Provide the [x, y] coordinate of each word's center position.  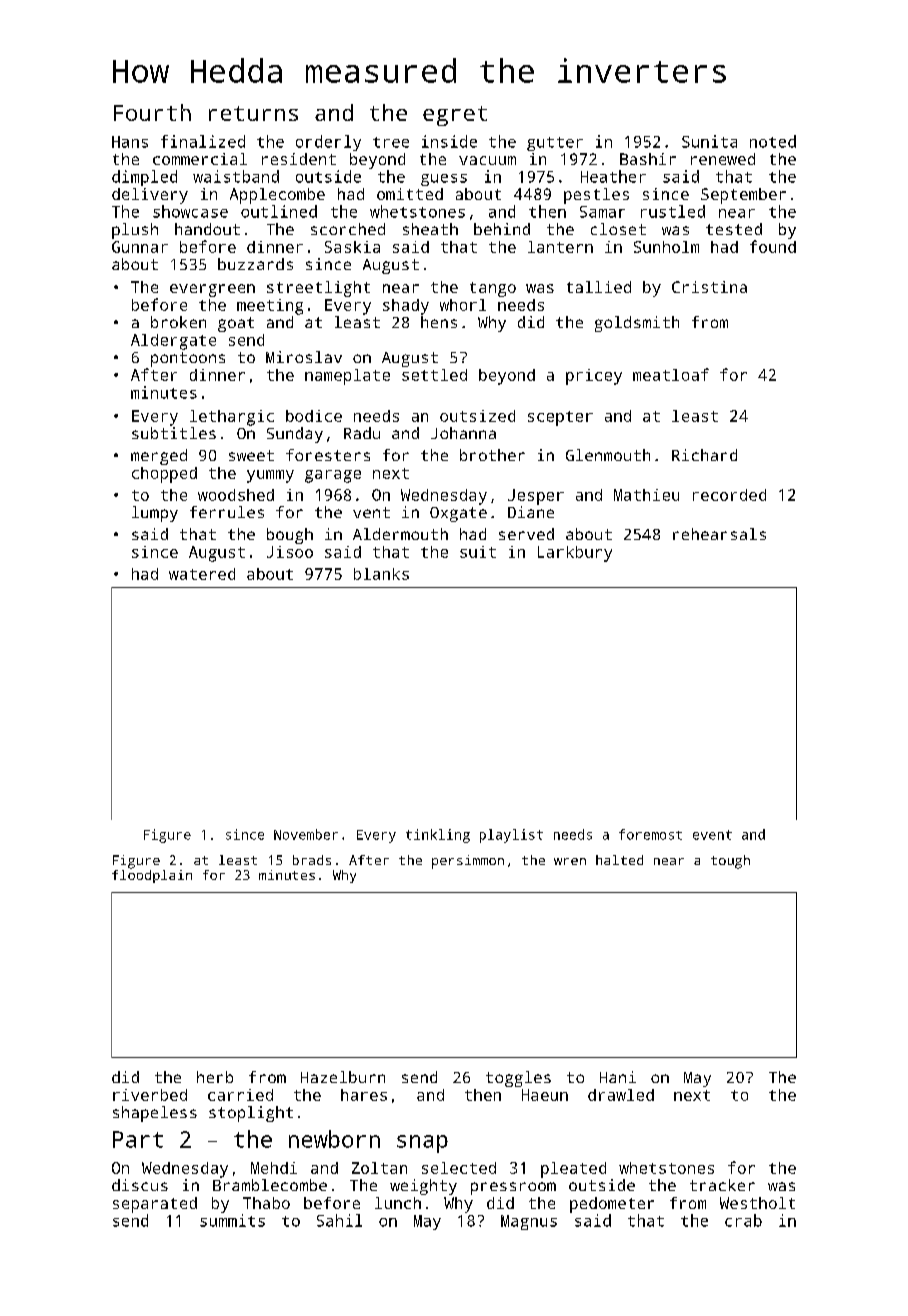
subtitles [174, 433]
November [306, 834]
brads [312, 860]
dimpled [144, 178]
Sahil [339, 1220]
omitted [410, 194]
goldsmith [637, 324]
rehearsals [719, 534]
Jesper [536, 497]
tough [730, 862]
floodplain [152, 876]
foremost [650, 834]
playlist [511, 836]
